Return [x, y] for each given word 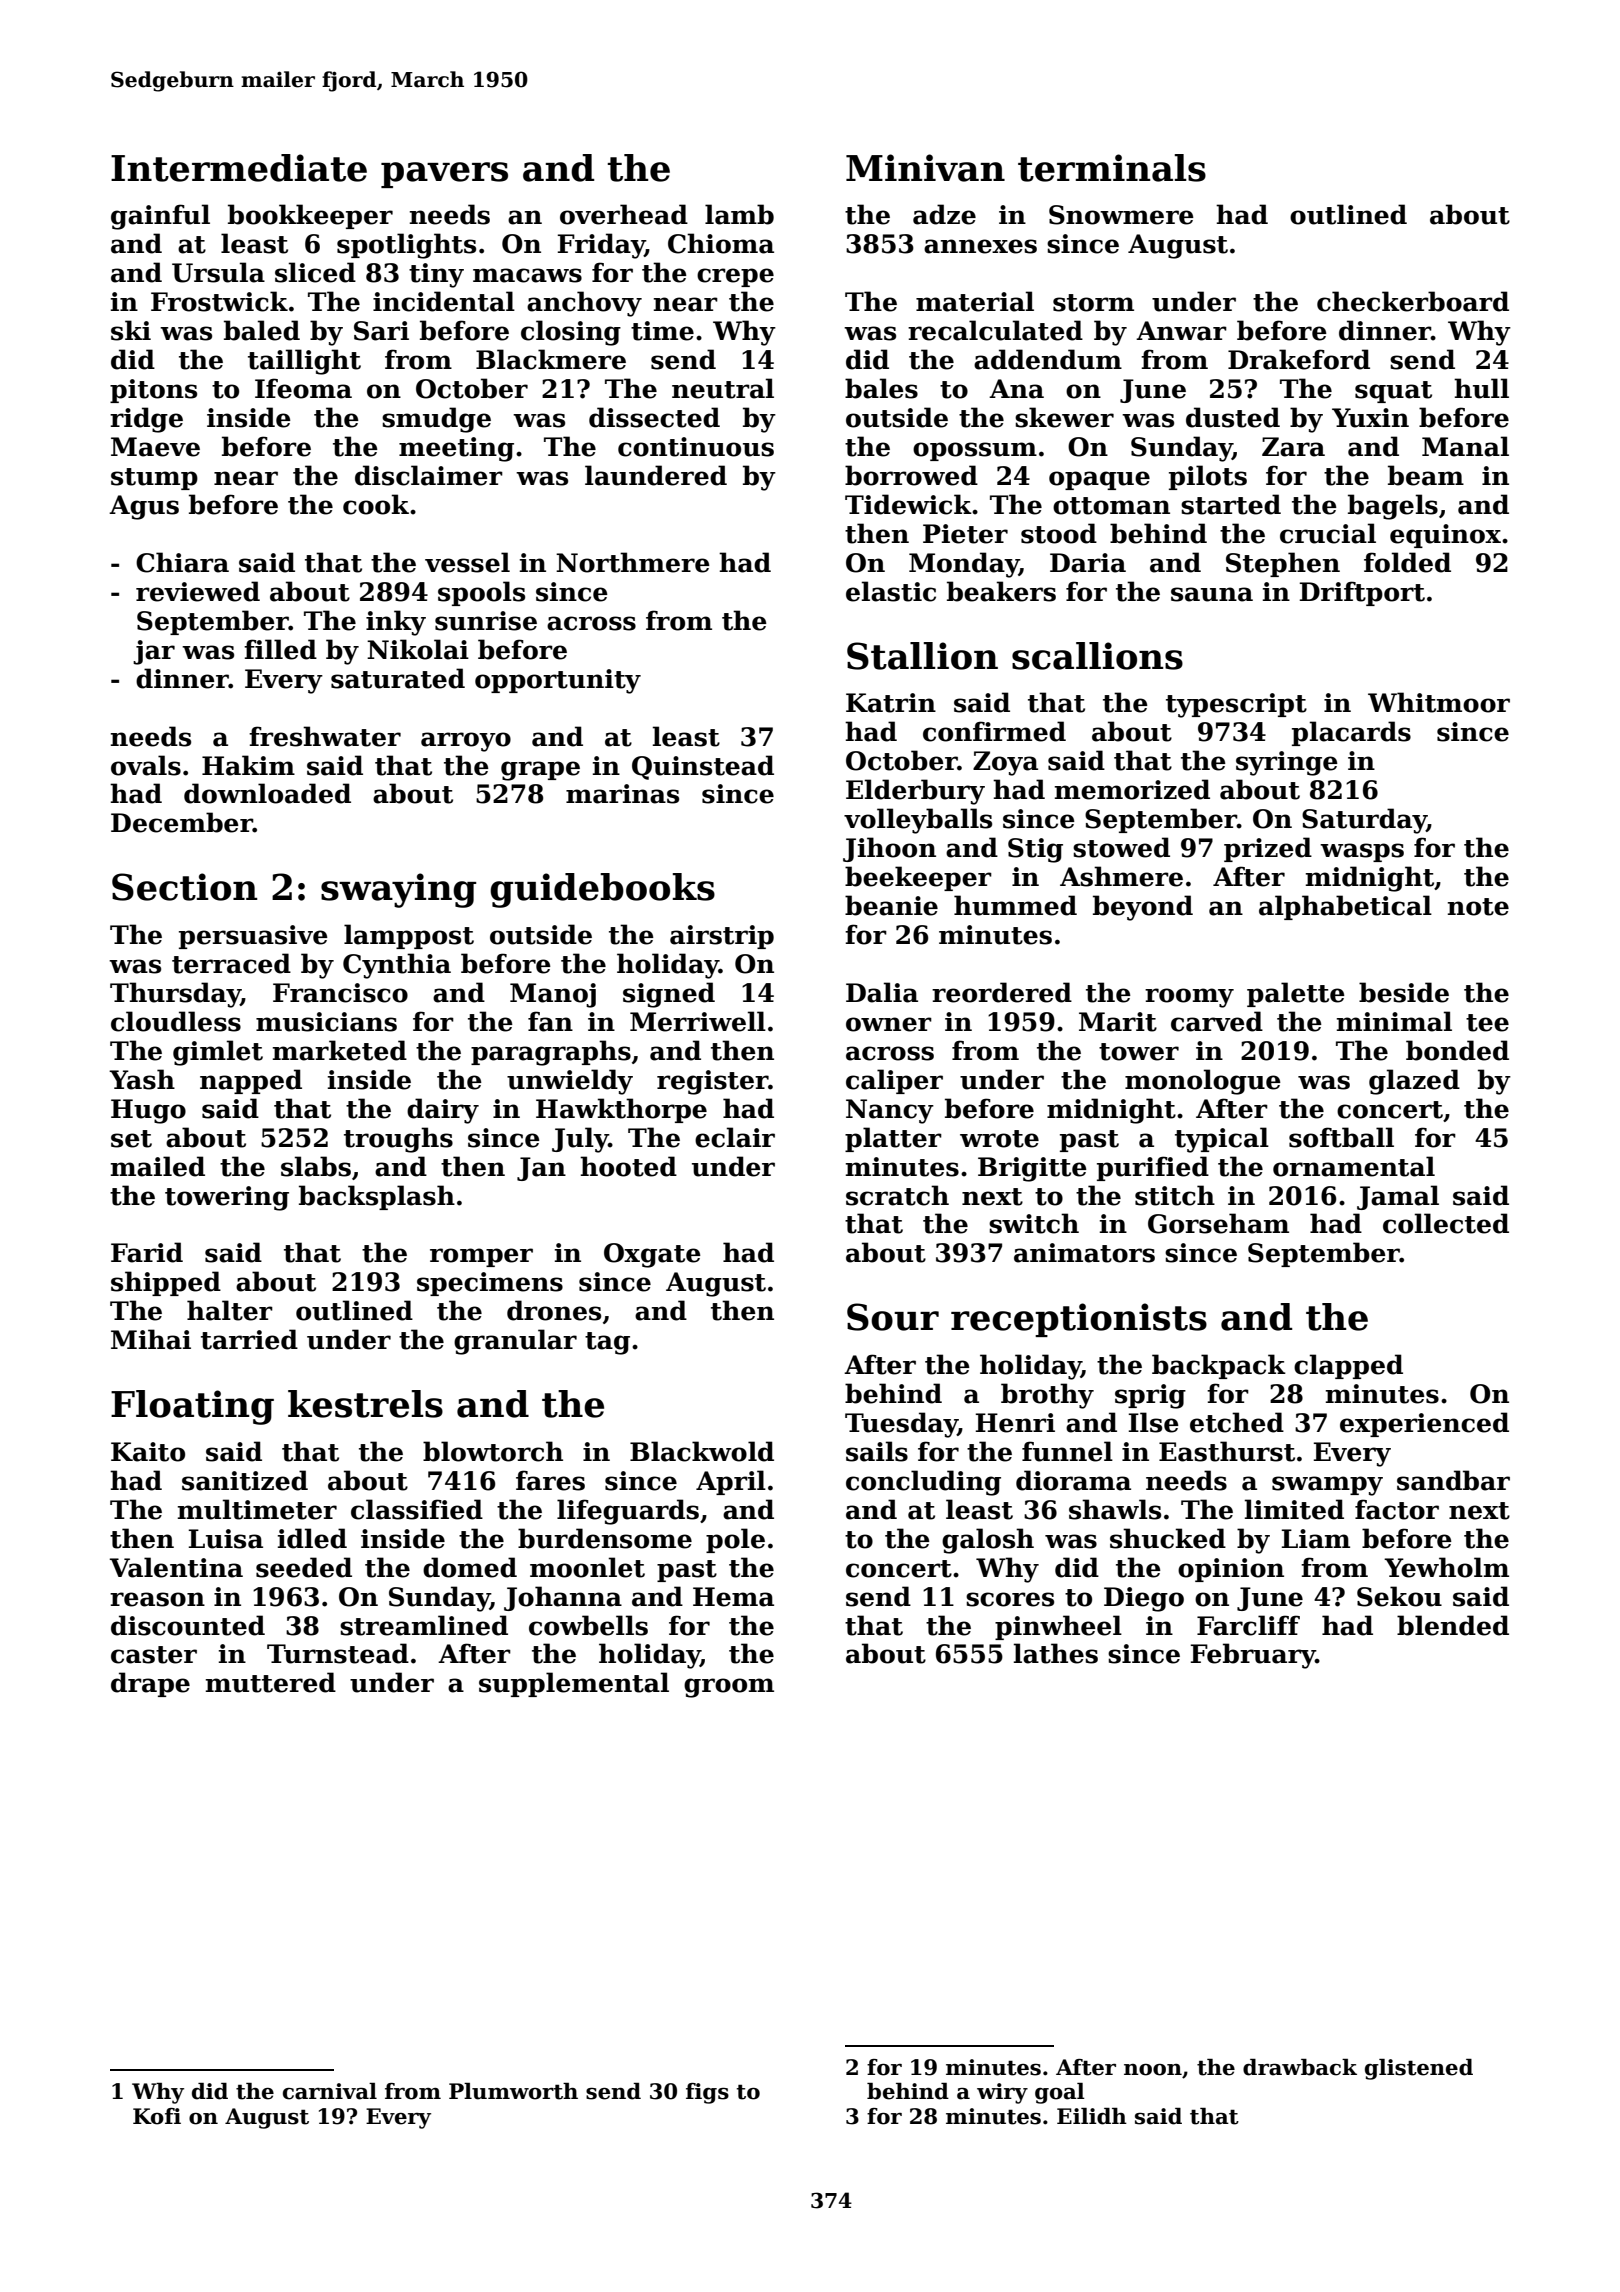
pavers [444, 175]
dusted [1233, 417]
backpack [1219, 1366]
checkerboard [1413, 301]
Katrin [891, 703]
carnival [330, 2091]
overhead [624, 214]
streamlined [424, 1625]
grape [540, 771]
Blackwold [702, 1451]
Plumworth [513, 2091]
